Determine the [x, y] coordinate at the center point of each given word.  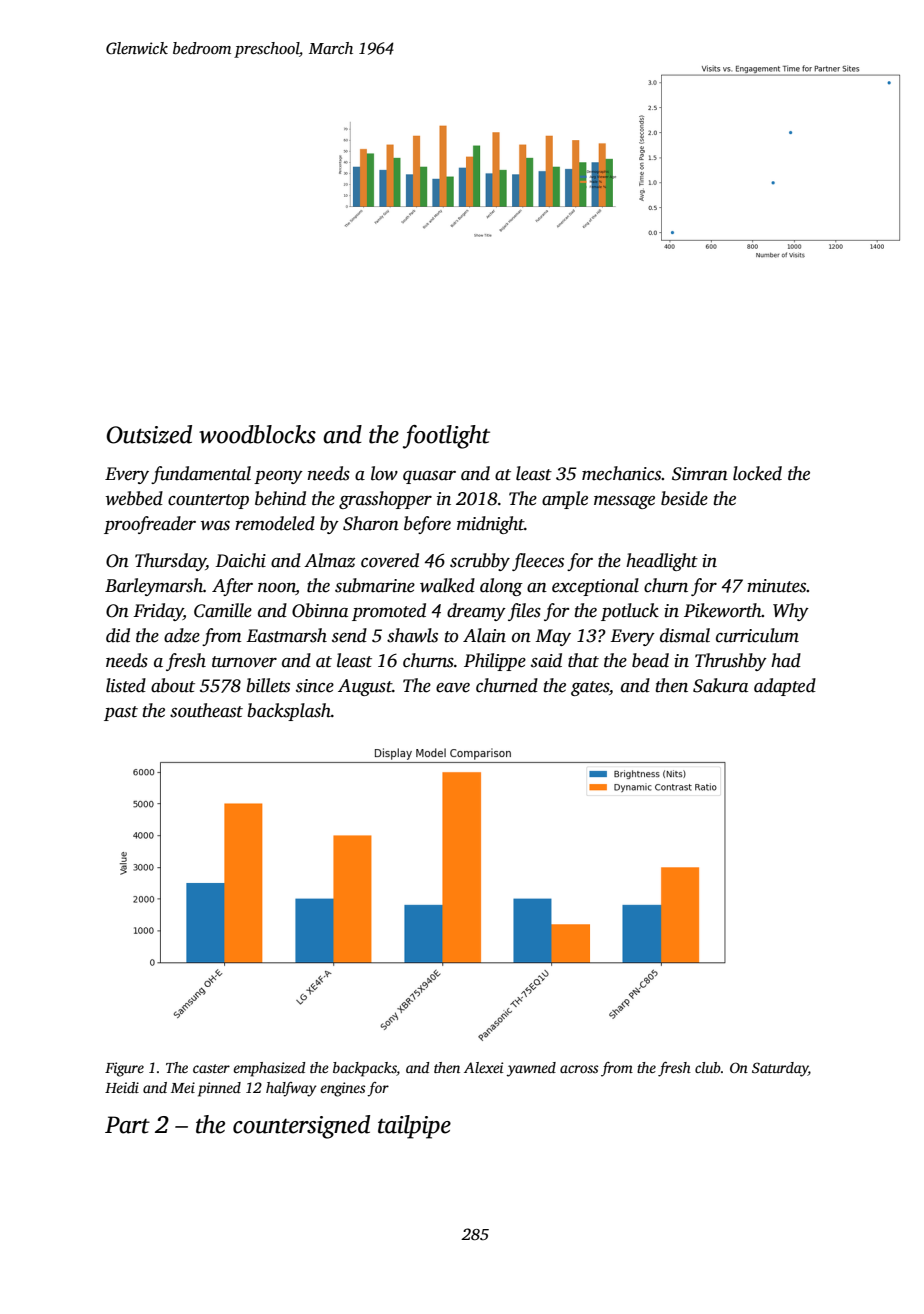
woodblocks [257, 434]
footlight [446, 437]
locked [757, 473]
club [708, 1067]
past [121, 713]
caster [211, 1068]
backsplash [289, 712]
